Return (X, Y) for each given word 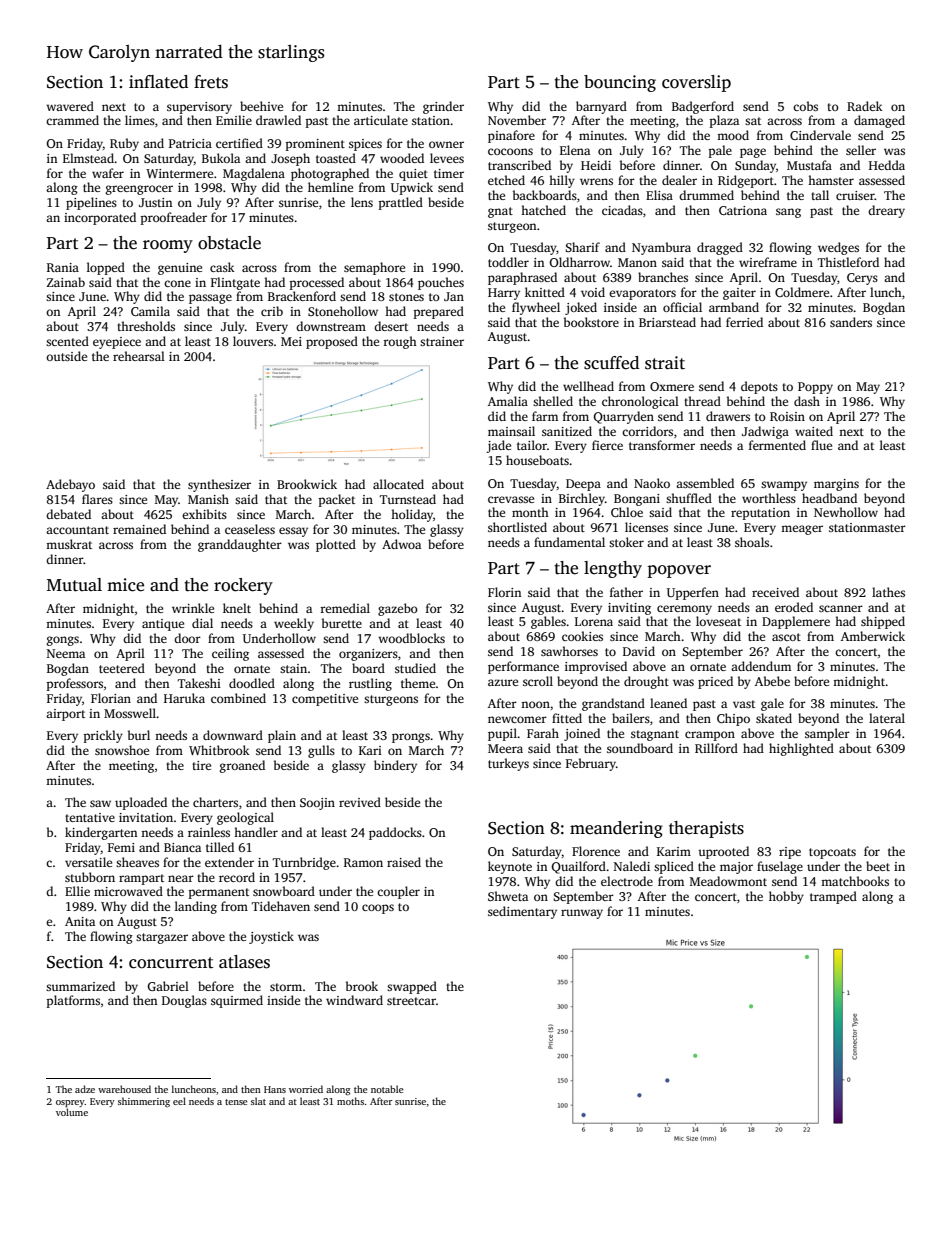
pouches (441, 283)
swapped (412, 987)
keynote (510, 867)
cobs (805, 106)
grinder (443, 107)
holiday (412, 515)
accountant (77, 530)
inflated (158, 82)
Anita (80, 921)
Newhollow (846, 512)
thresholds (146, 326)
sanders (851, 322)
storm (286, 987)
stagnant (655, 735)
